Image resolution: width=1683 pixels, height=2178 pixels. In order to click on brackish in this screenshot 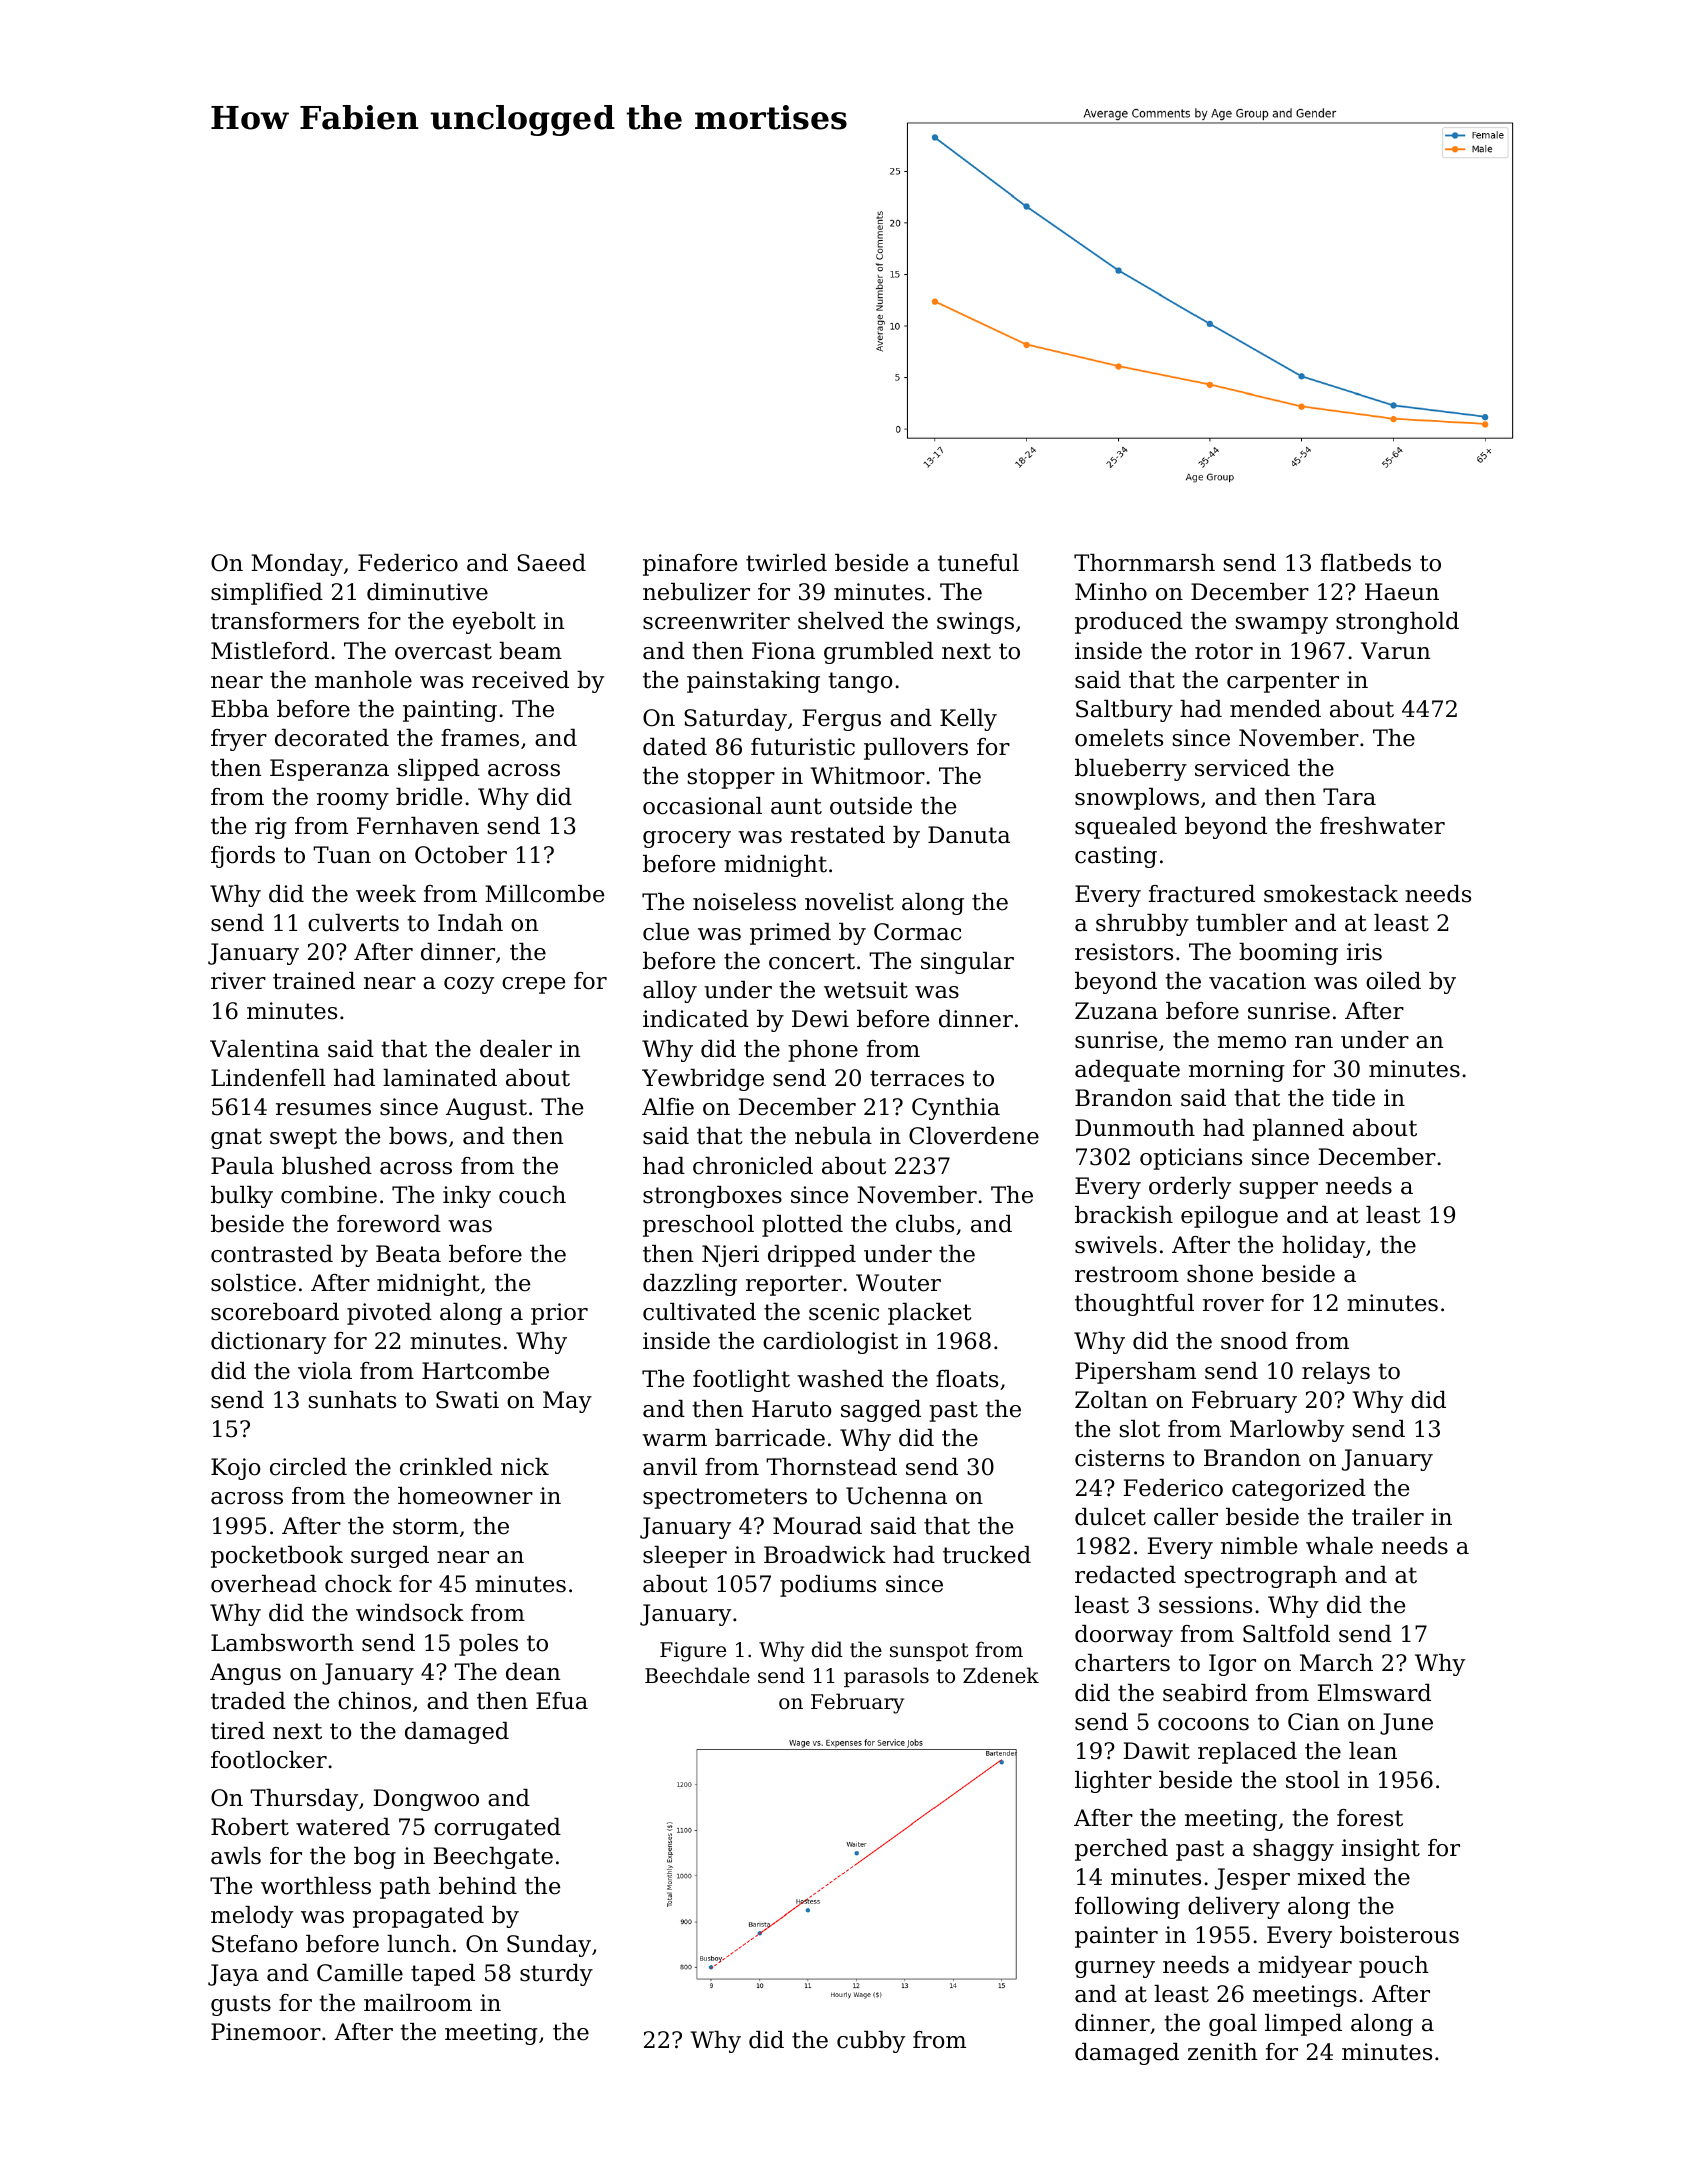, I will do `click(1124, 1215)`.
